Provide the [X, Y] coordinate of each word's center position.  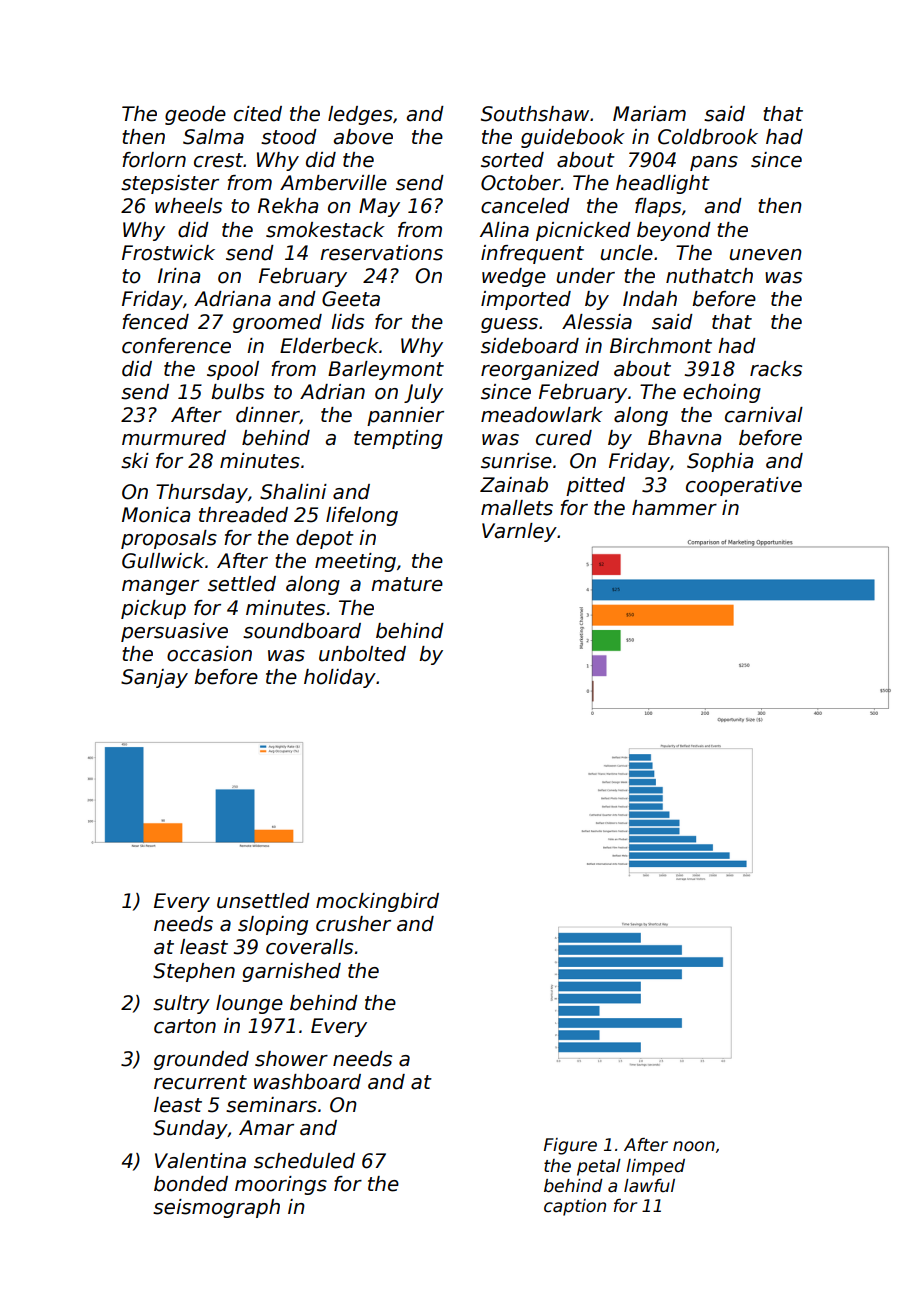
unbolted [362, 654]
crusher [353, 924]
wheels [188, 206]
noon [694, 1146]
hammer [674, 508]
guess [509, 325]
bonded [191, 1184]
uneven [765, 255]
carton [185, 1026]
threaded [243, 515]
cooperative [744, 486]
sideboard [530, 346]
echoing [722, 393]
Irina [179, 276]
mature [407, 584]
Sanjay [154, 678]
